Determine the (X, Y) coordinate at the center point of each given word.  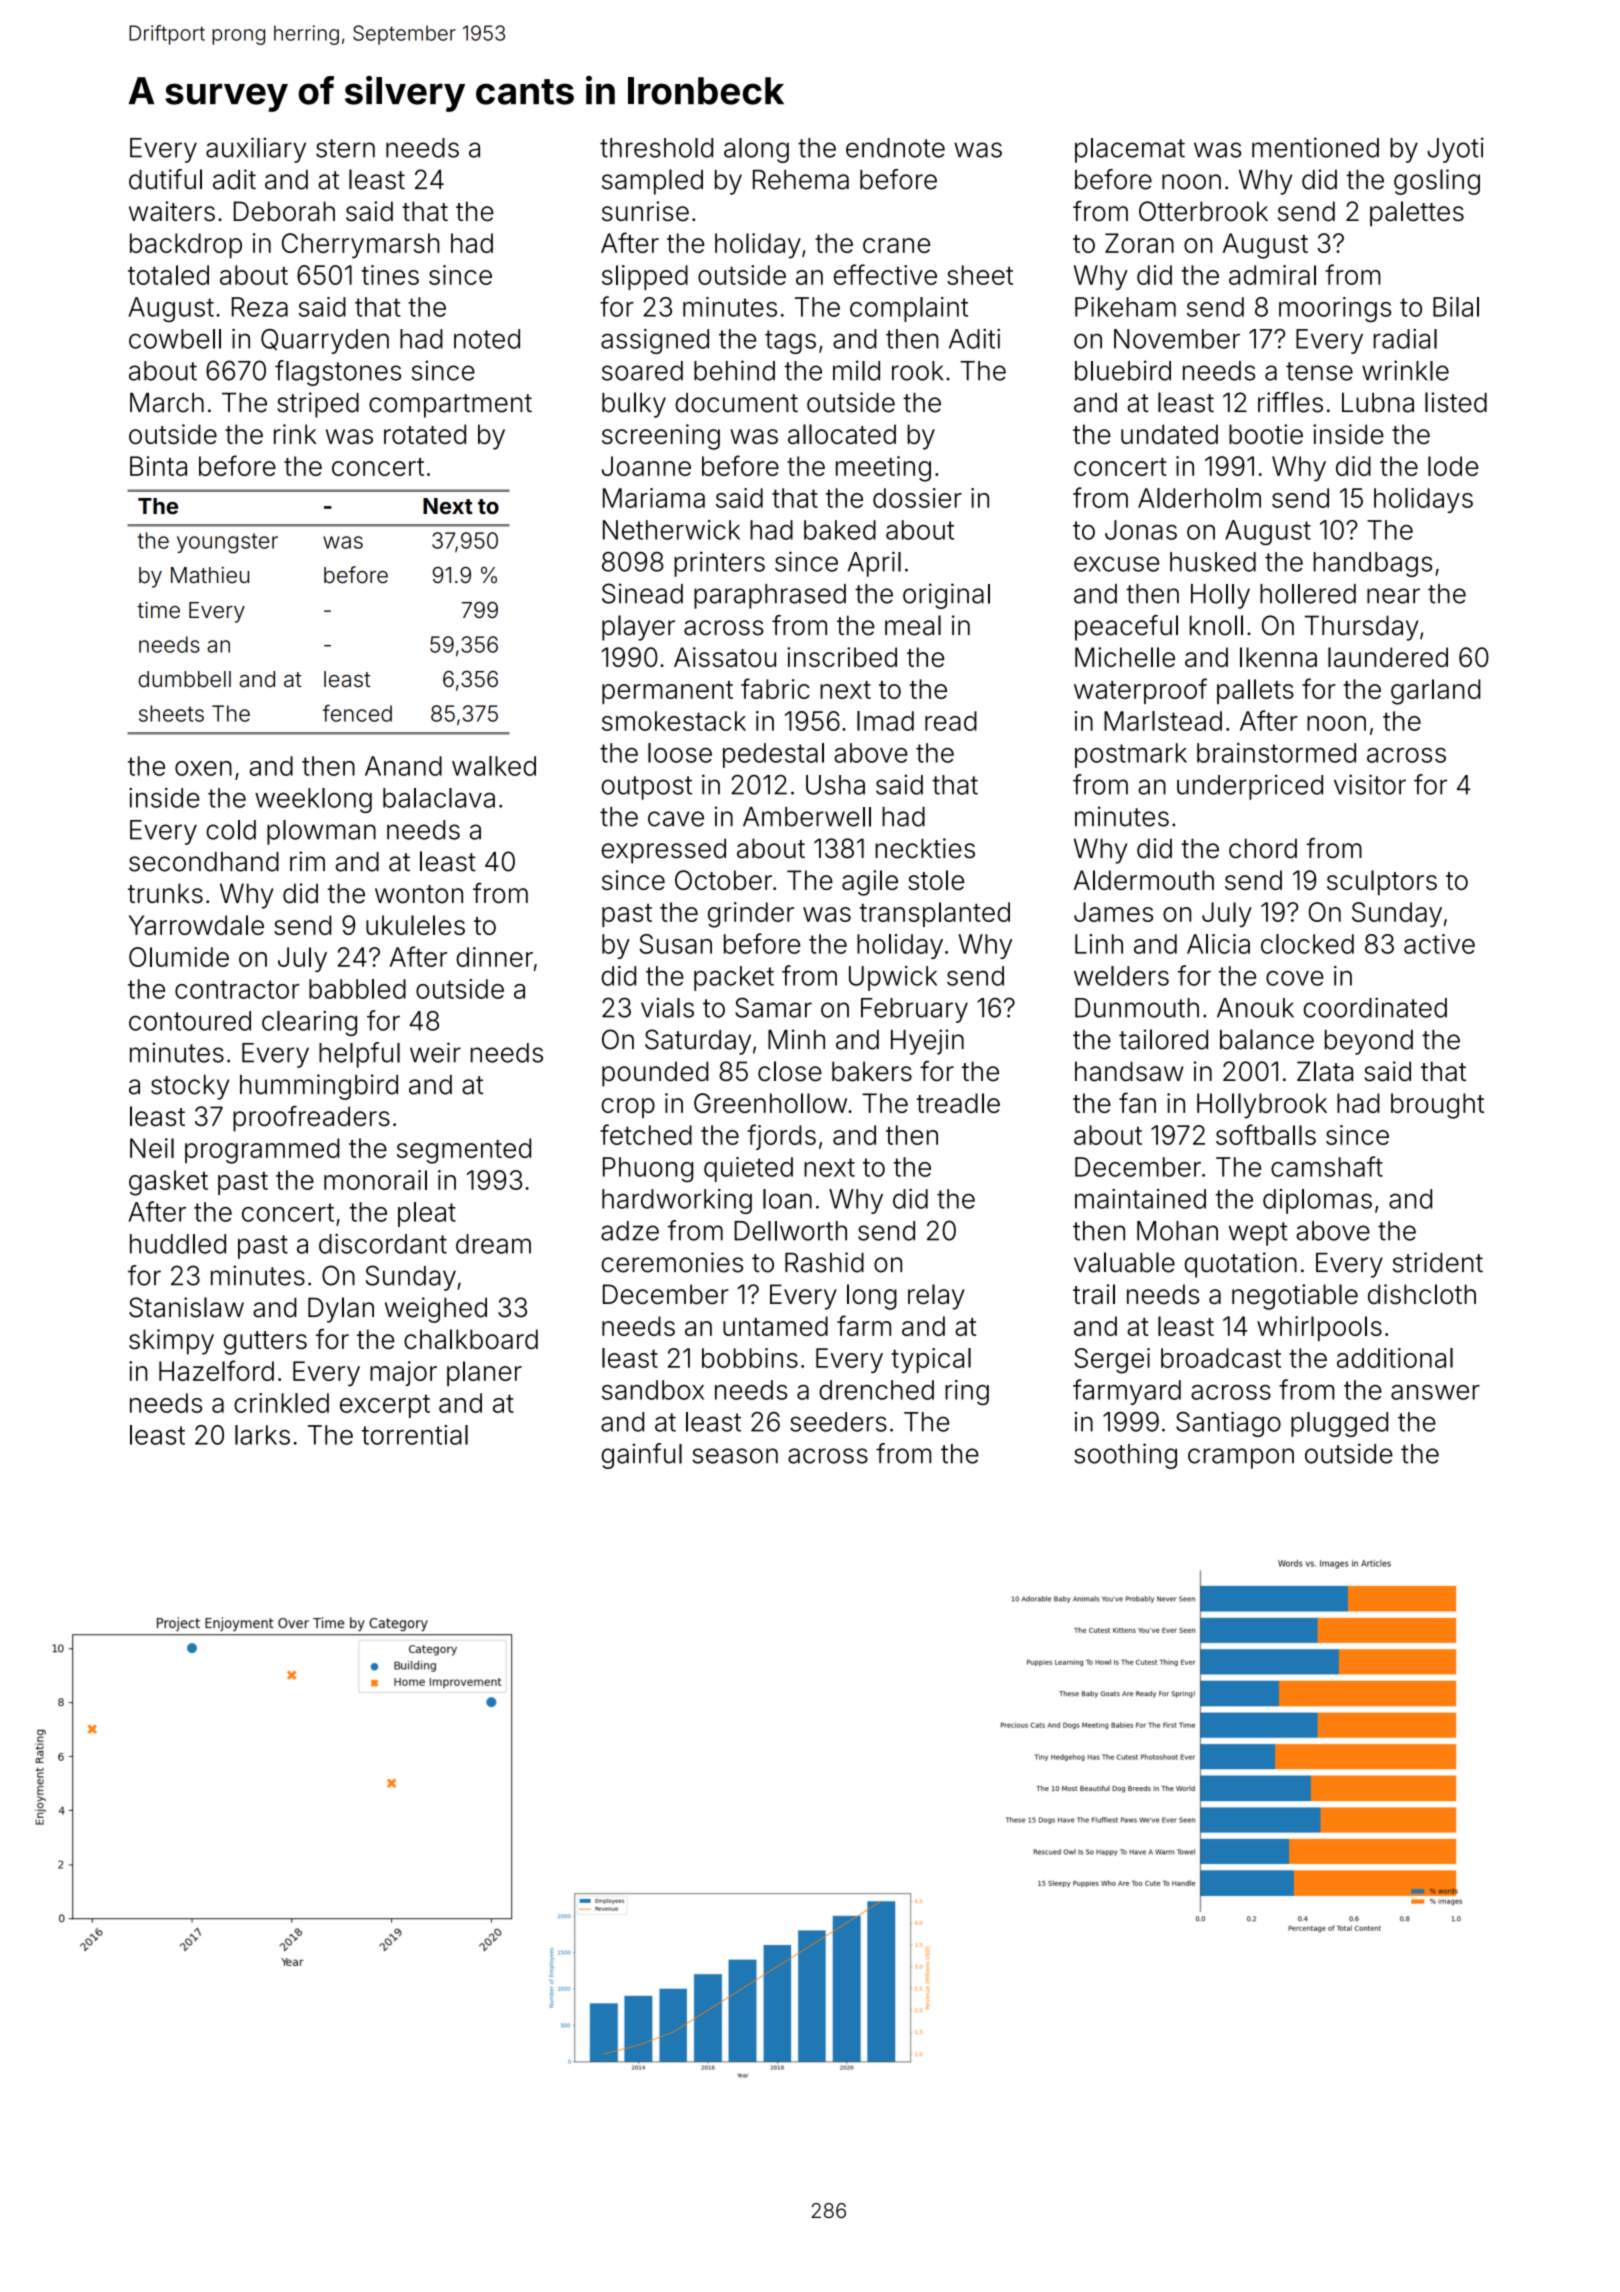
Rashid (824, 1262)
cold (231, 830)
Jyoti (1455, 150)
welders (1121, 976)
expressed (663, 851)
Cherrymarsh (361, 246)
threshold (656, 148)
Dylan (341, 1310)
